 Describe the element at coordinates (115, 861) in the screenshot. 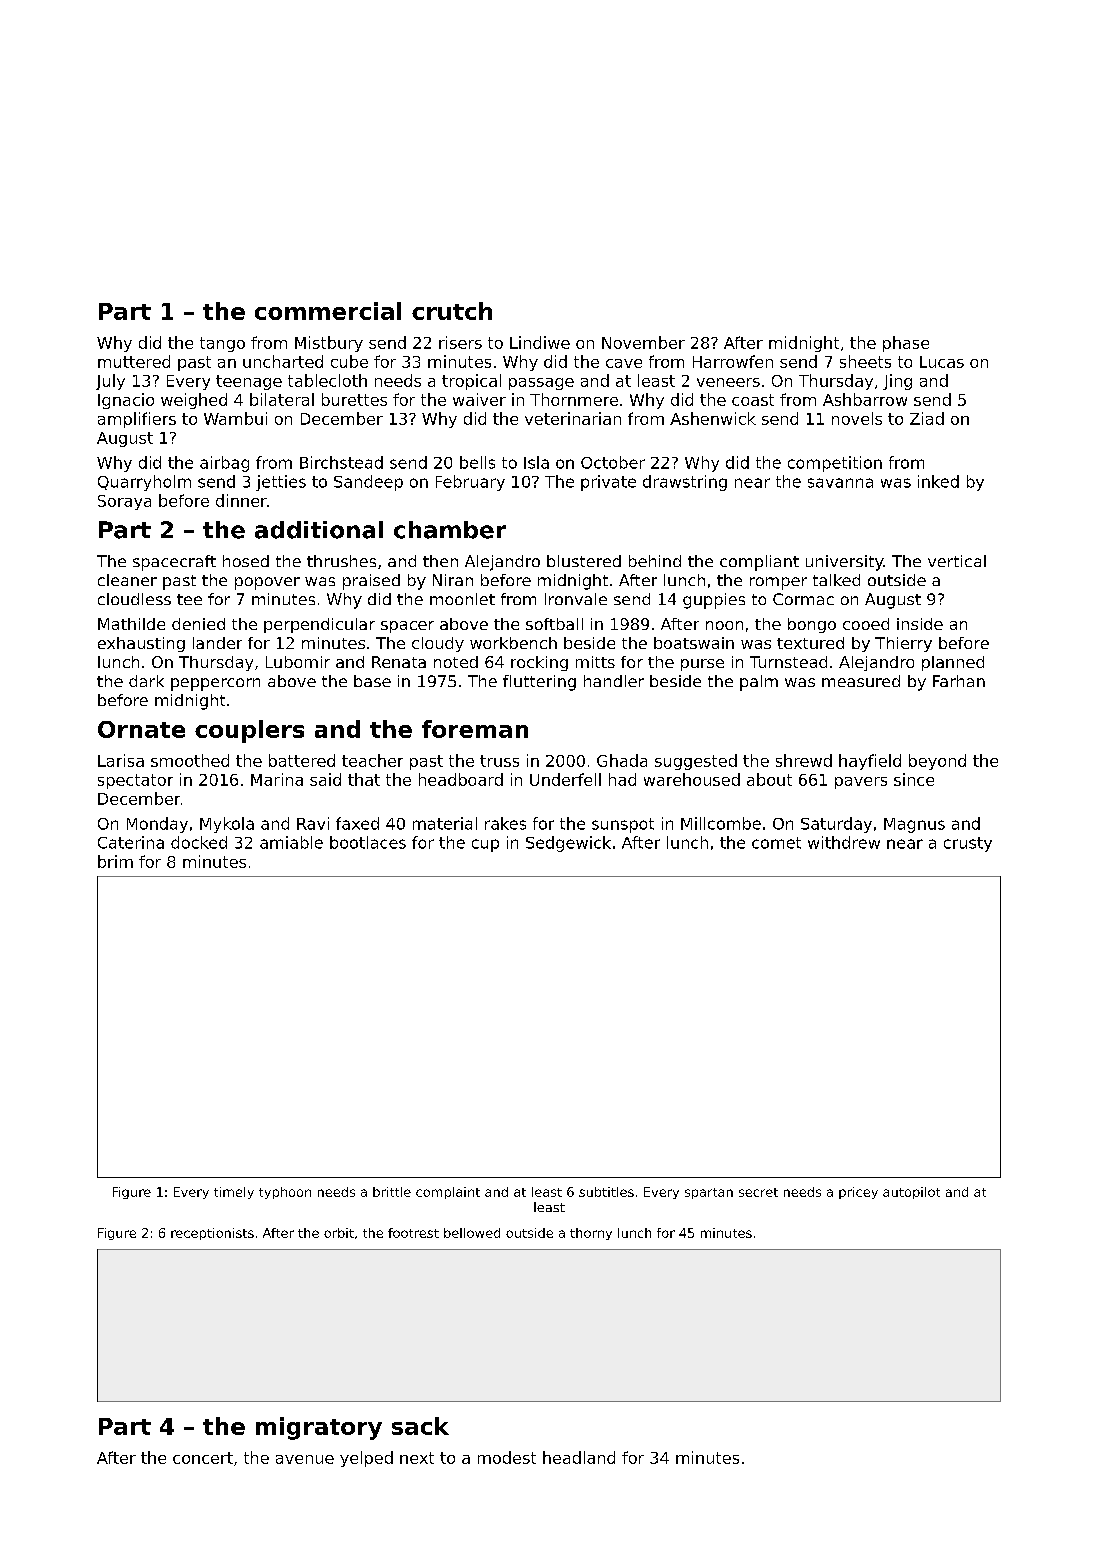

I see `brim` at that location.
